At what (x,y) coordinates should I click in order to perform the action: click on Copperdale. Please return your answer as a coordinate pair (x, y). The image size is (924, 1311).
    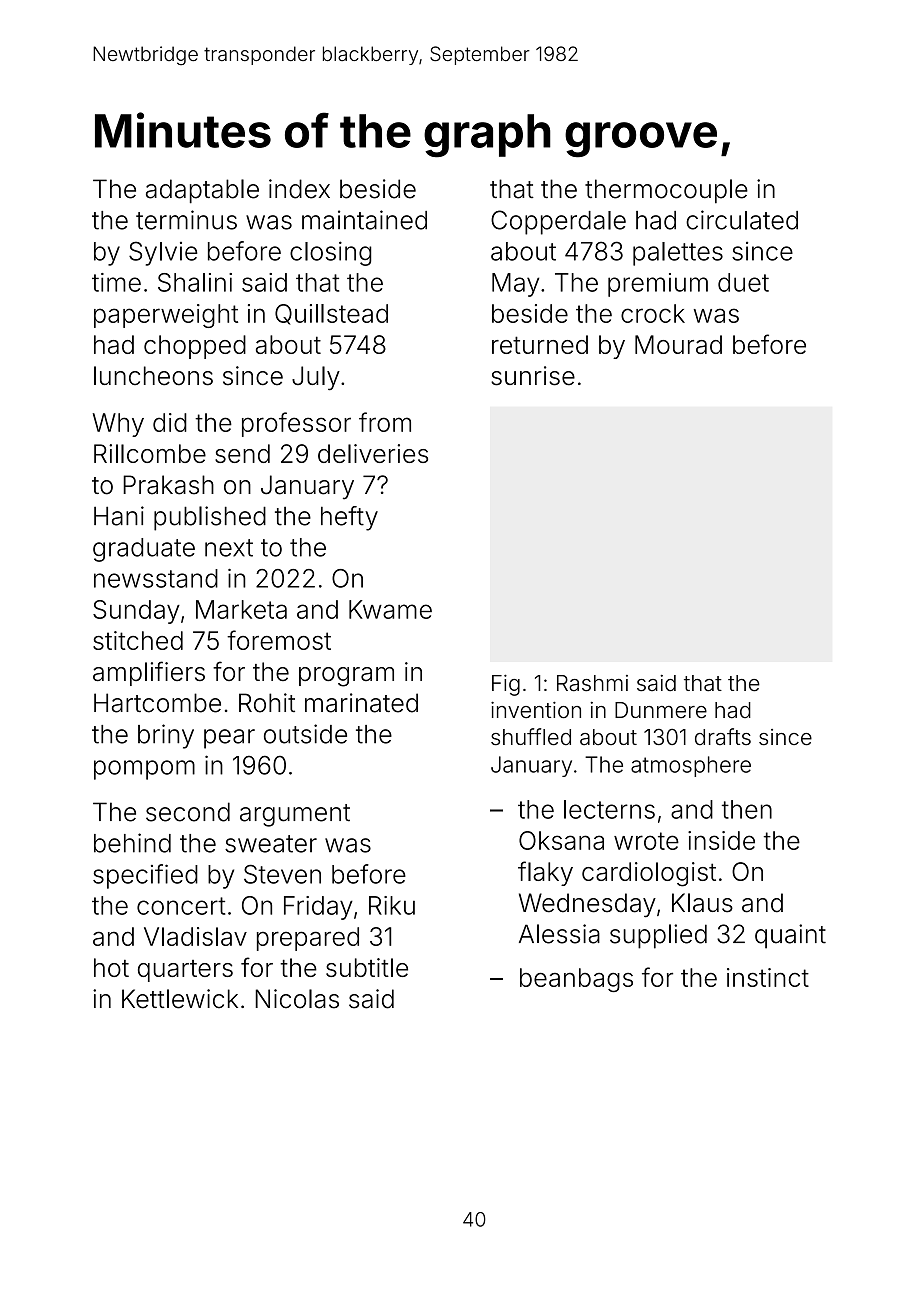
    Looking at the image, I should click on (558, 222).
